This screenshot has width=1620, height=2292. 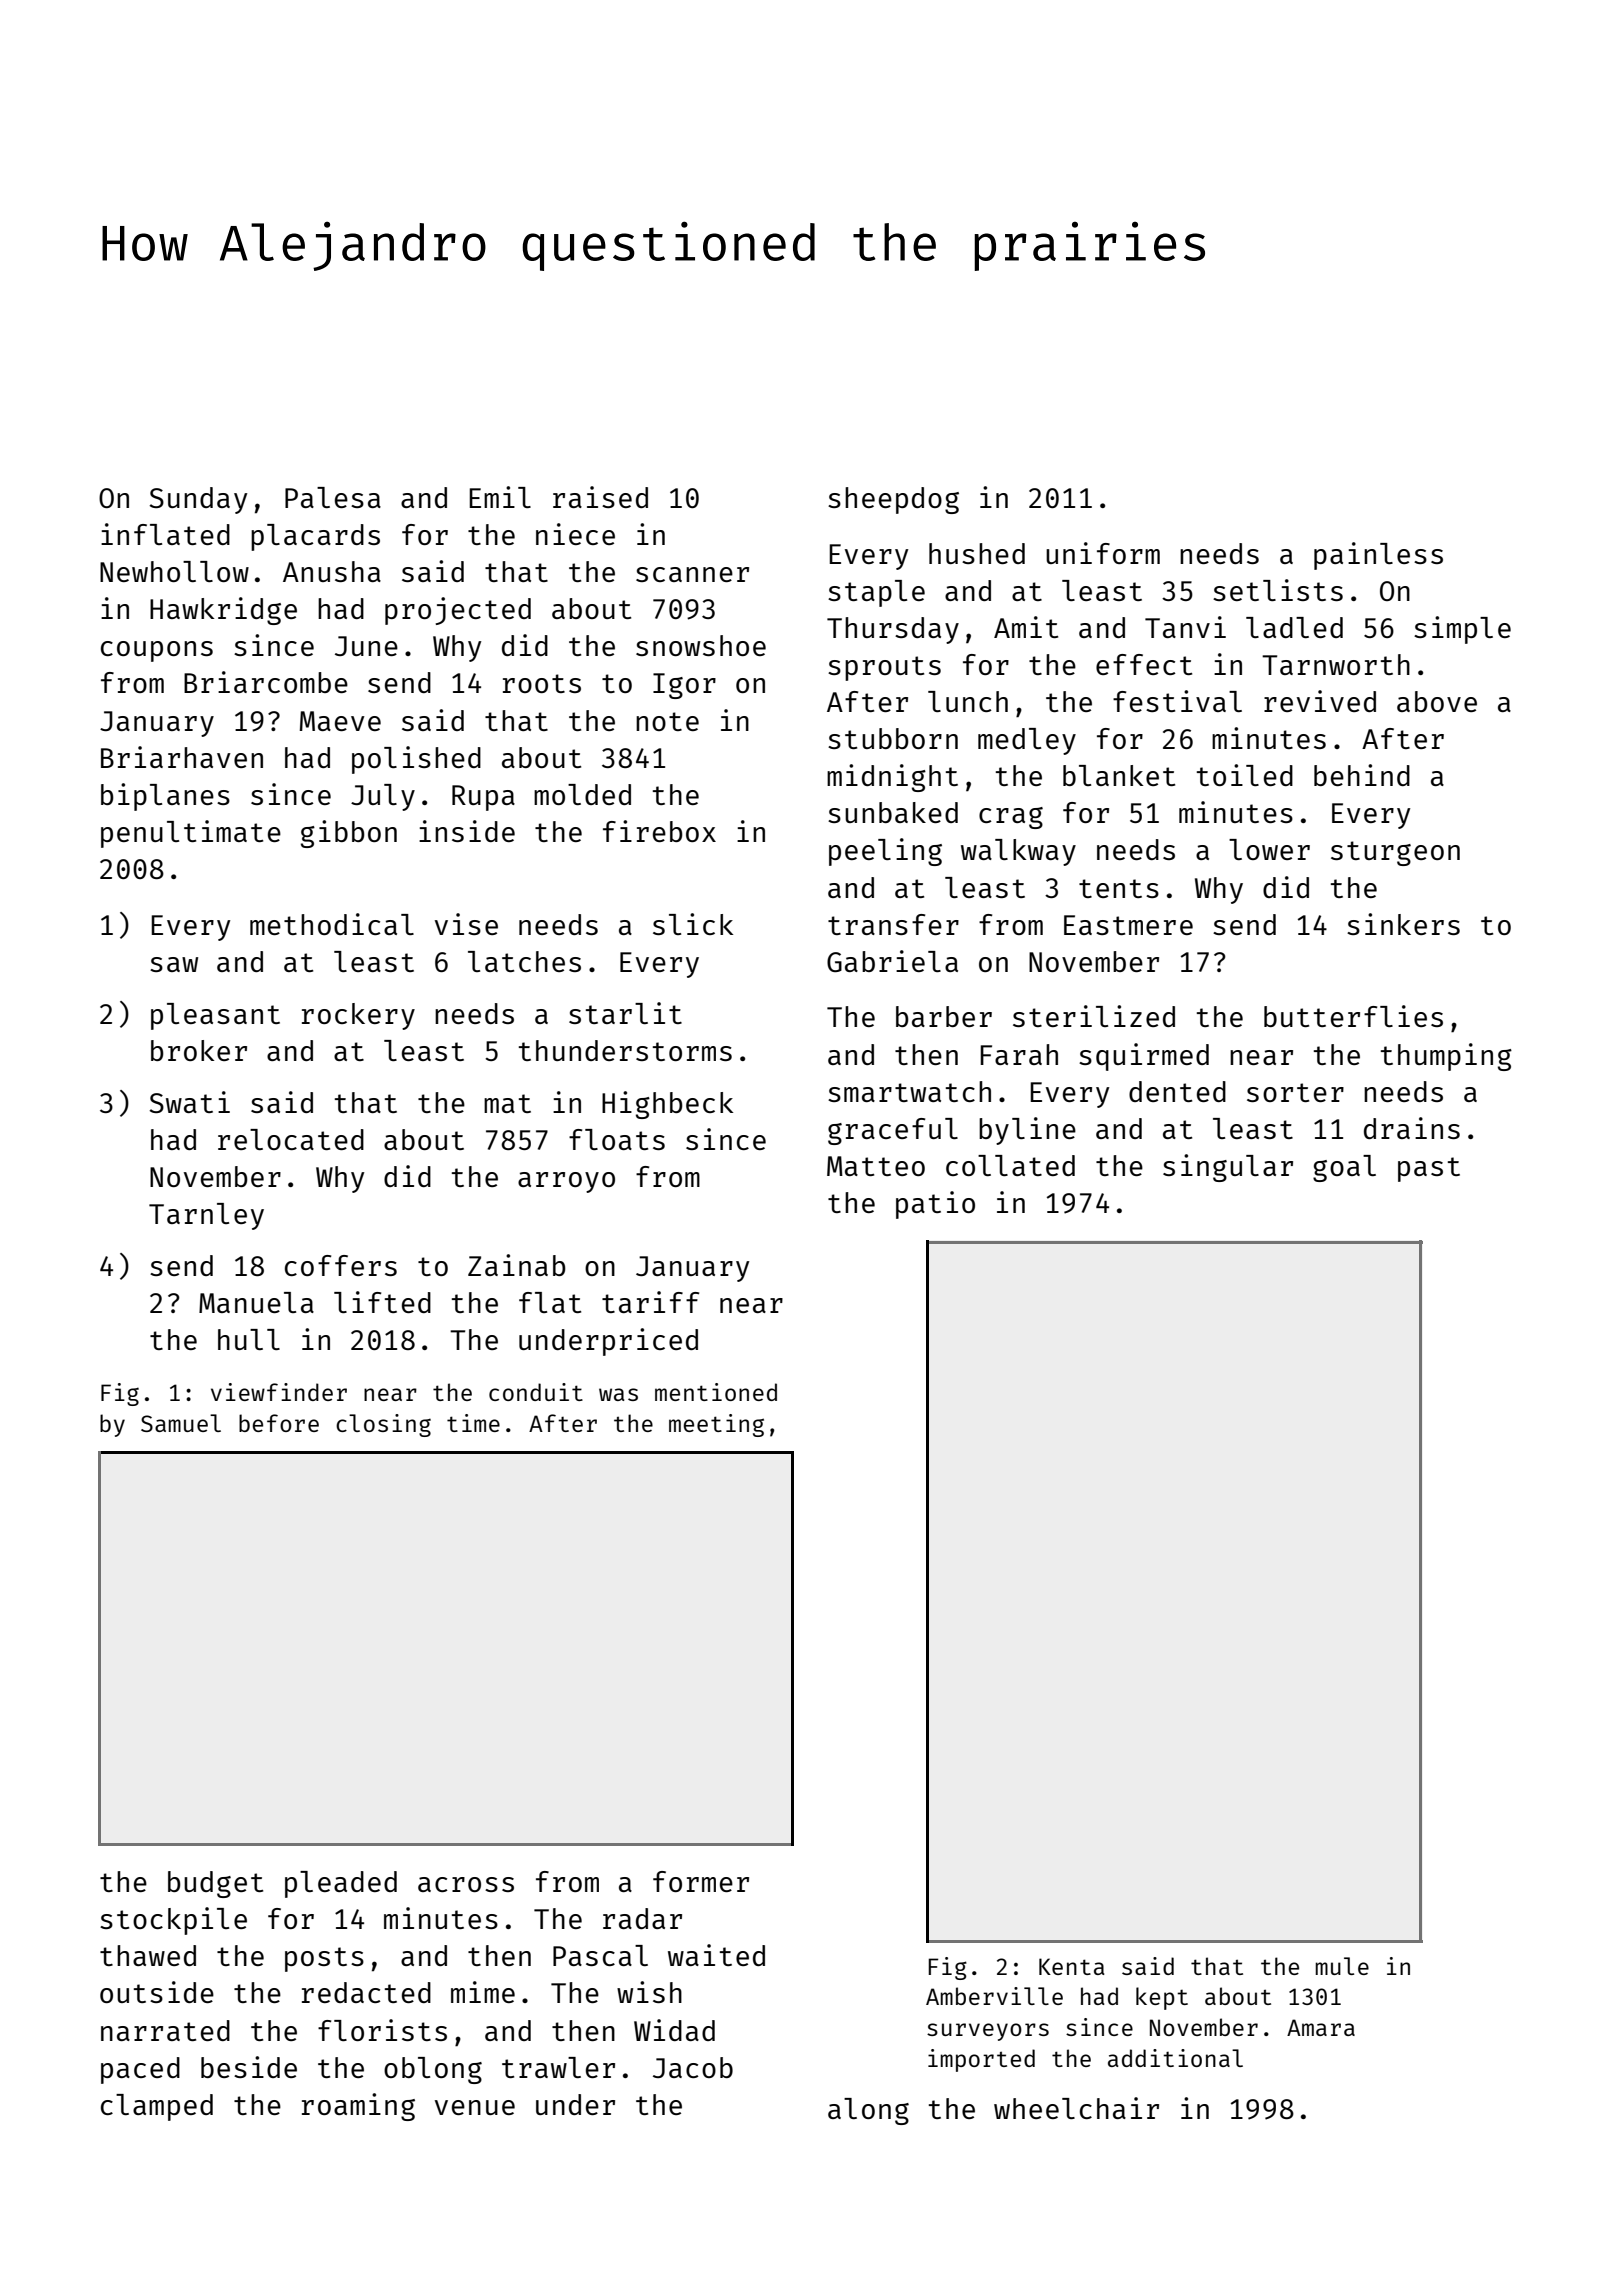 I want to click on mule, so click(x=1342, y=1966).
